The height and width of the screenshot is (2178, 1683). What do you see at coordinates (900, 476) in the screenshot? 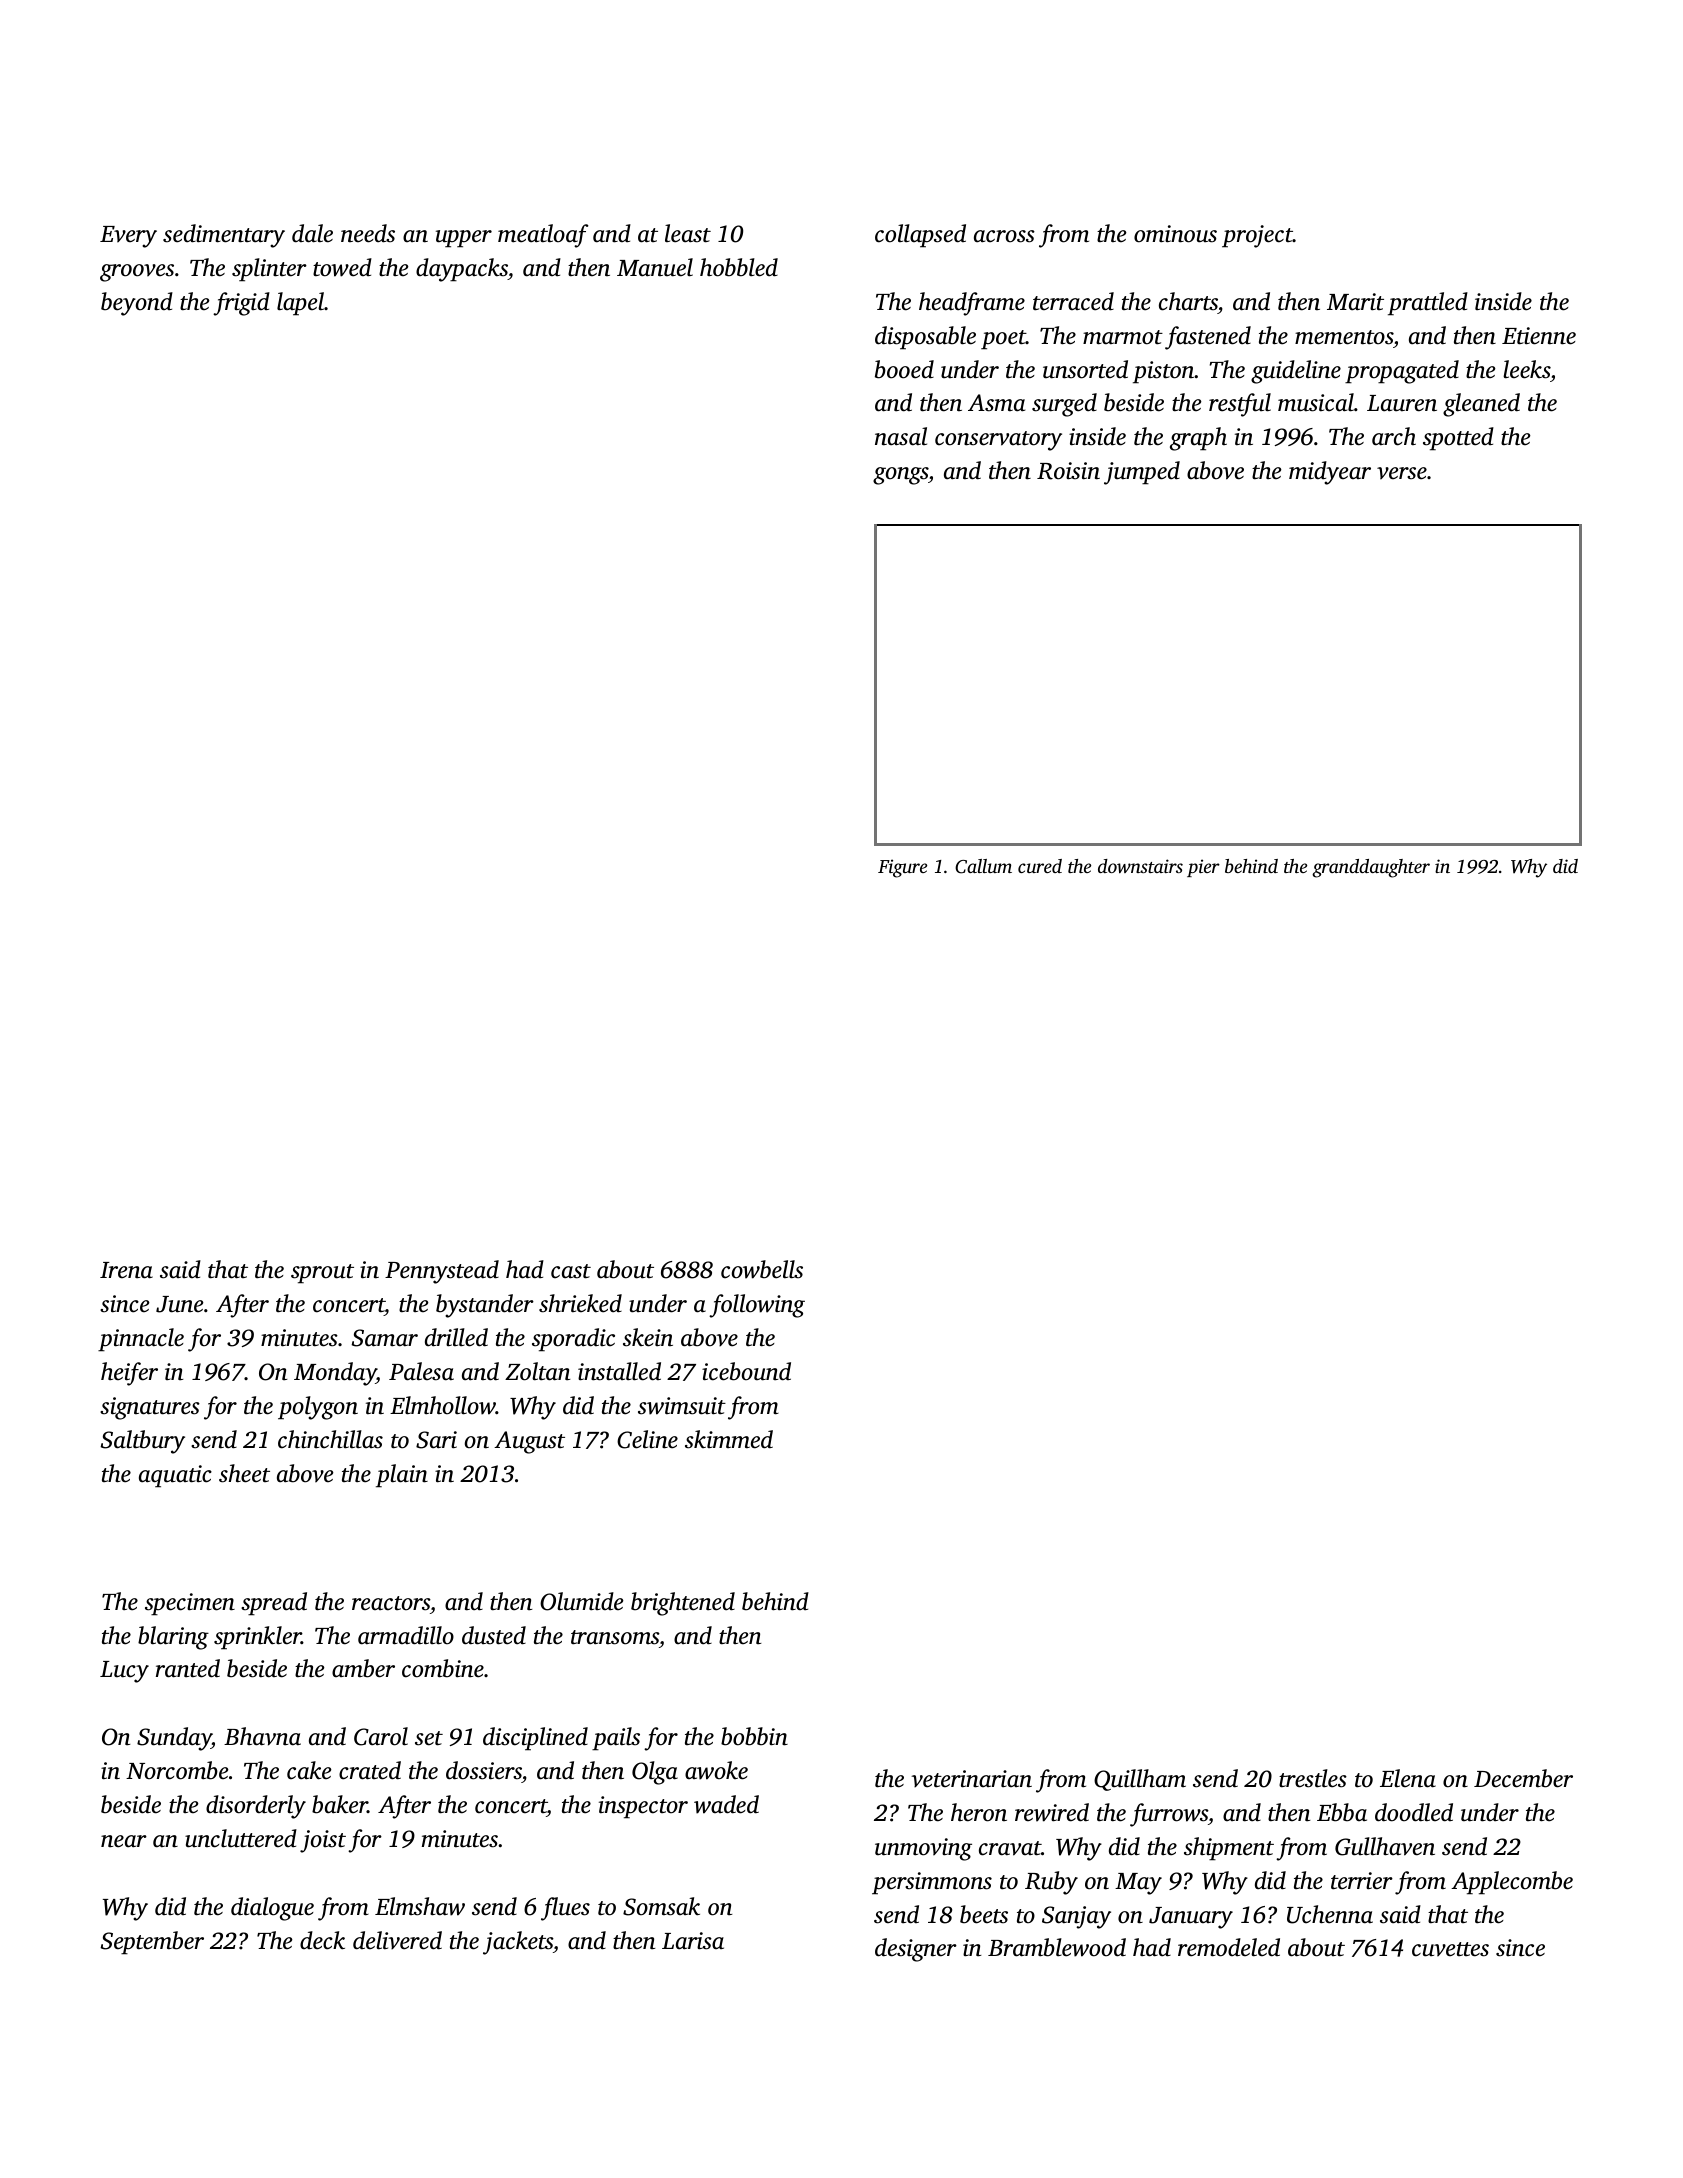
I see `gongs` at bounding box center [900, 476].
